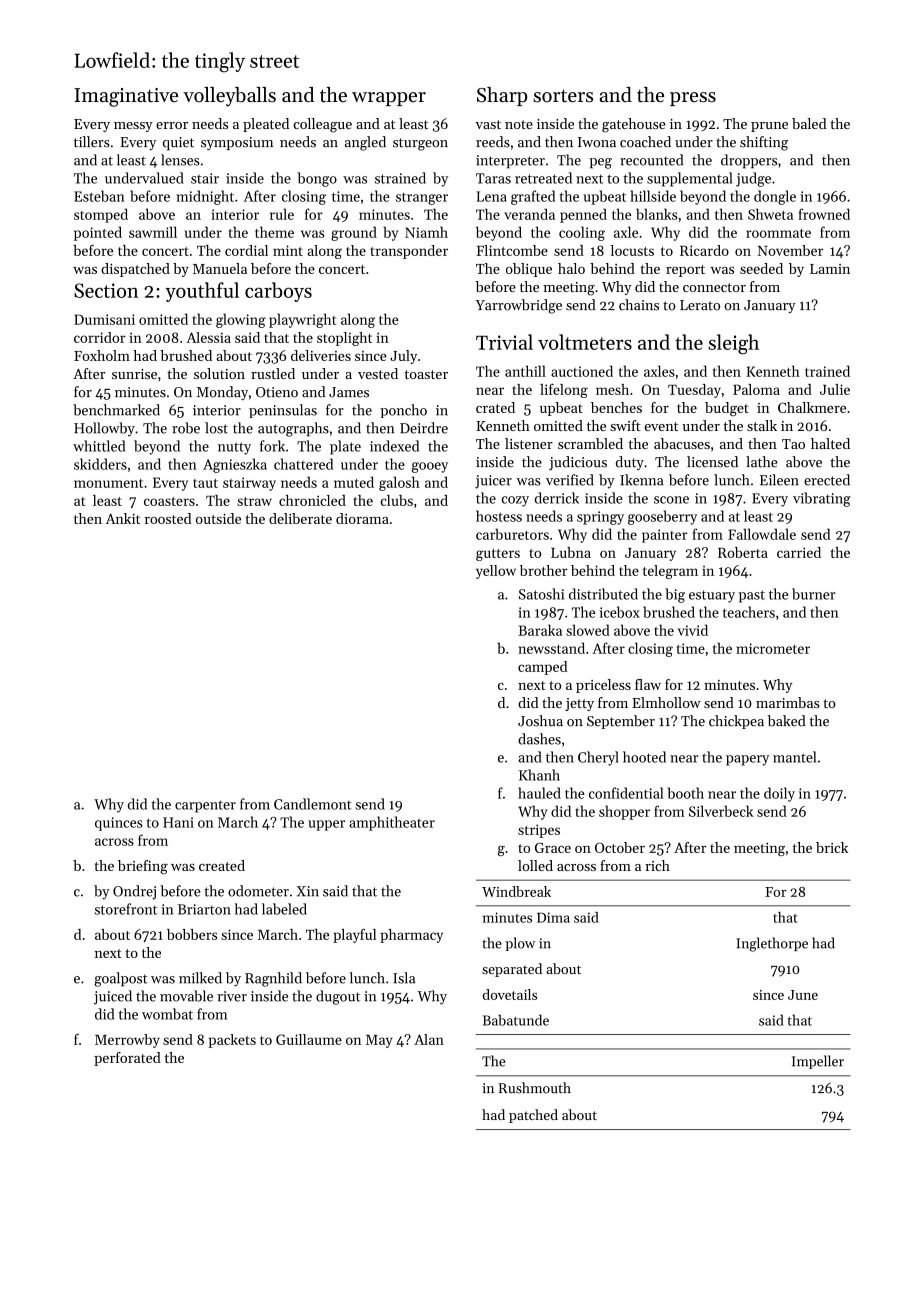 This document has width=924, height=1308. I want to click on baled, so click(809, 123).
